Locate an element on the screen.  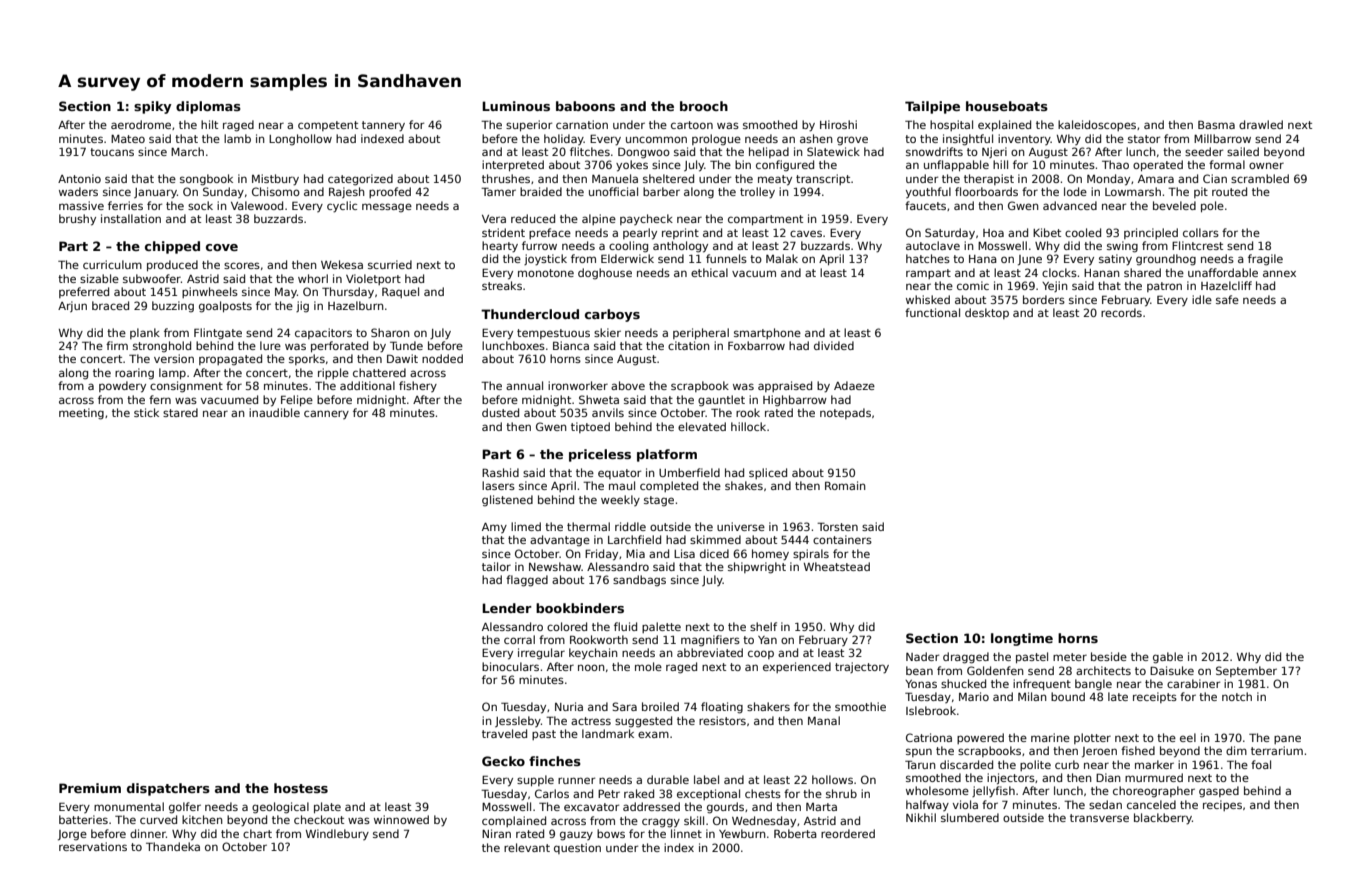
consignment is located at coordinates (186, 387).
